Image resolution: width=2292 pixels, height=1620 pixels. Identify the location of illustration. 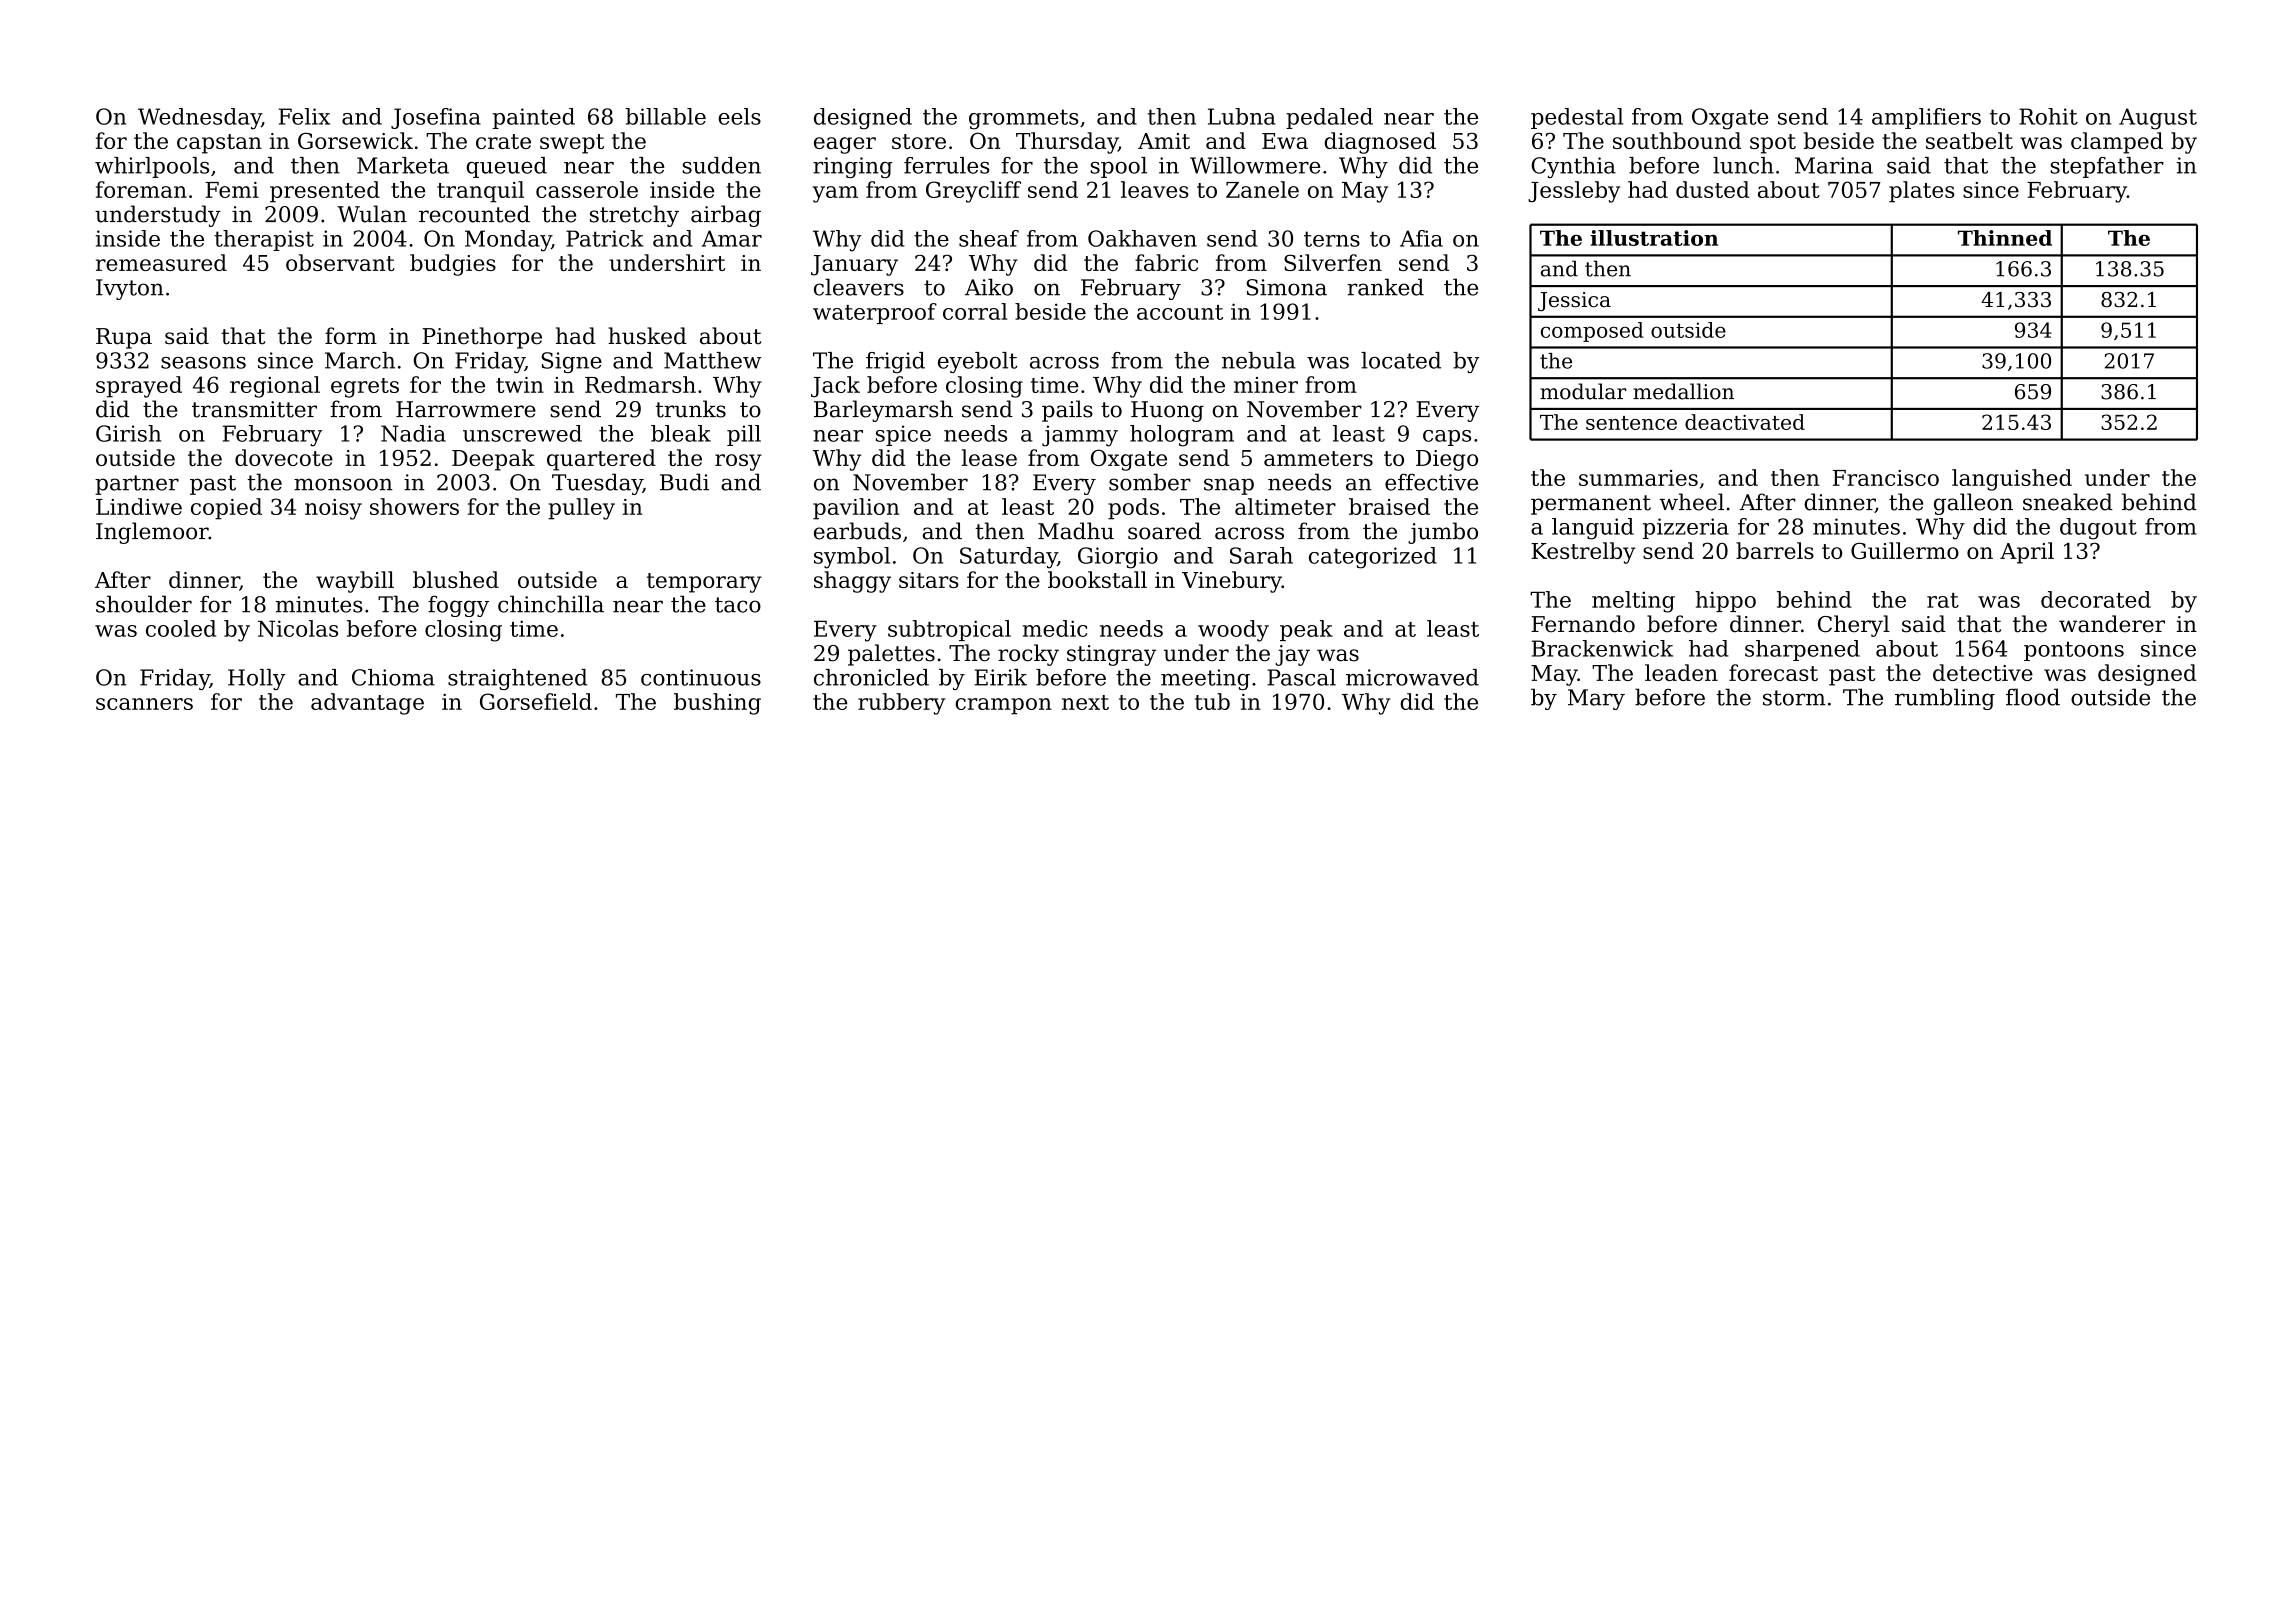
(1654, 238).
